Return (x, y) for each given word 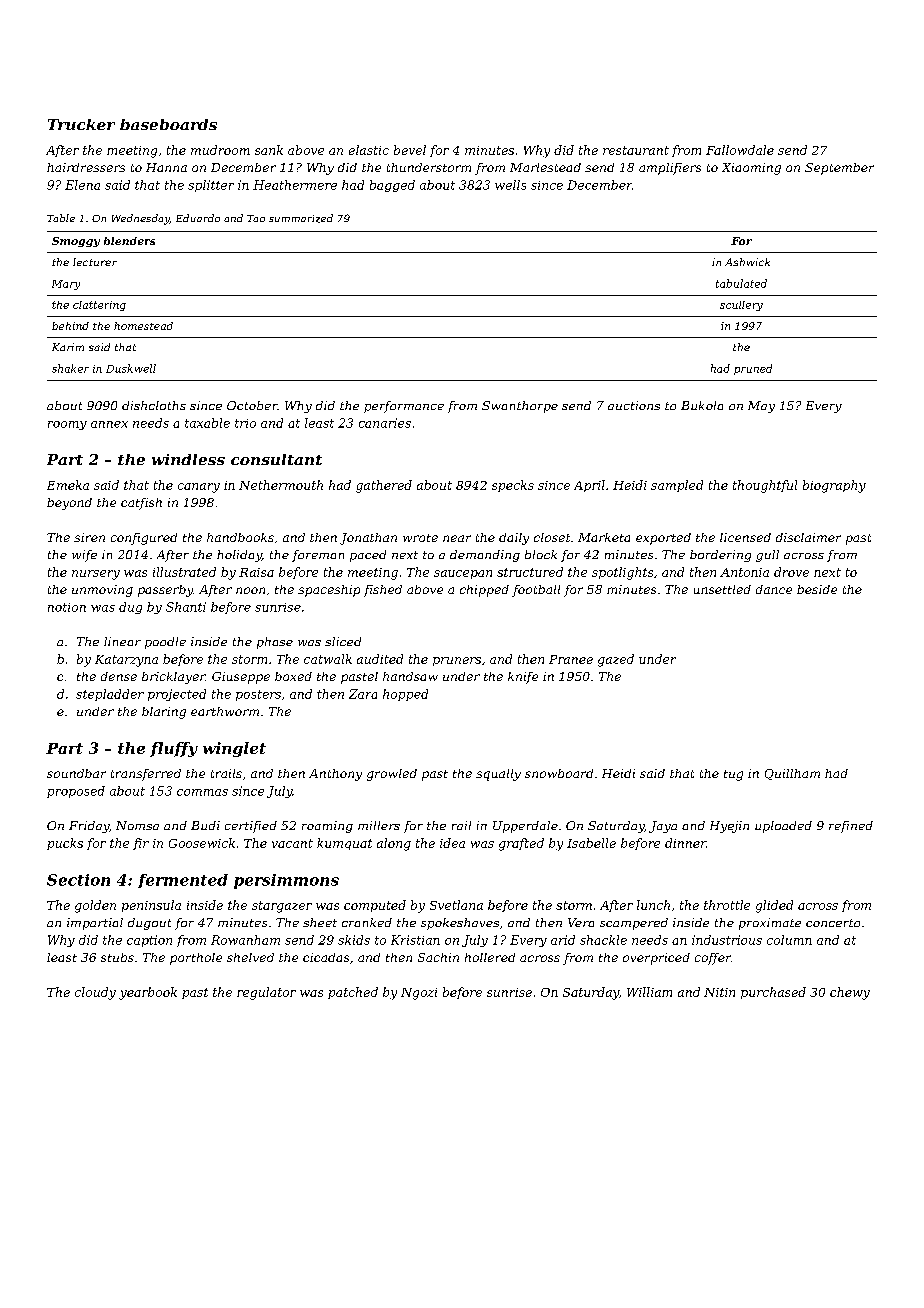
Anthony (335, 775)
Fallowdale (740, 150)
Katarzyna (126, 661)
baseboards (168, 124)
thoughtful (765, 486)
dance (774, 589)
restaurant (636, 150)
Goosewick (202, 843)
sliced (343, 641)
